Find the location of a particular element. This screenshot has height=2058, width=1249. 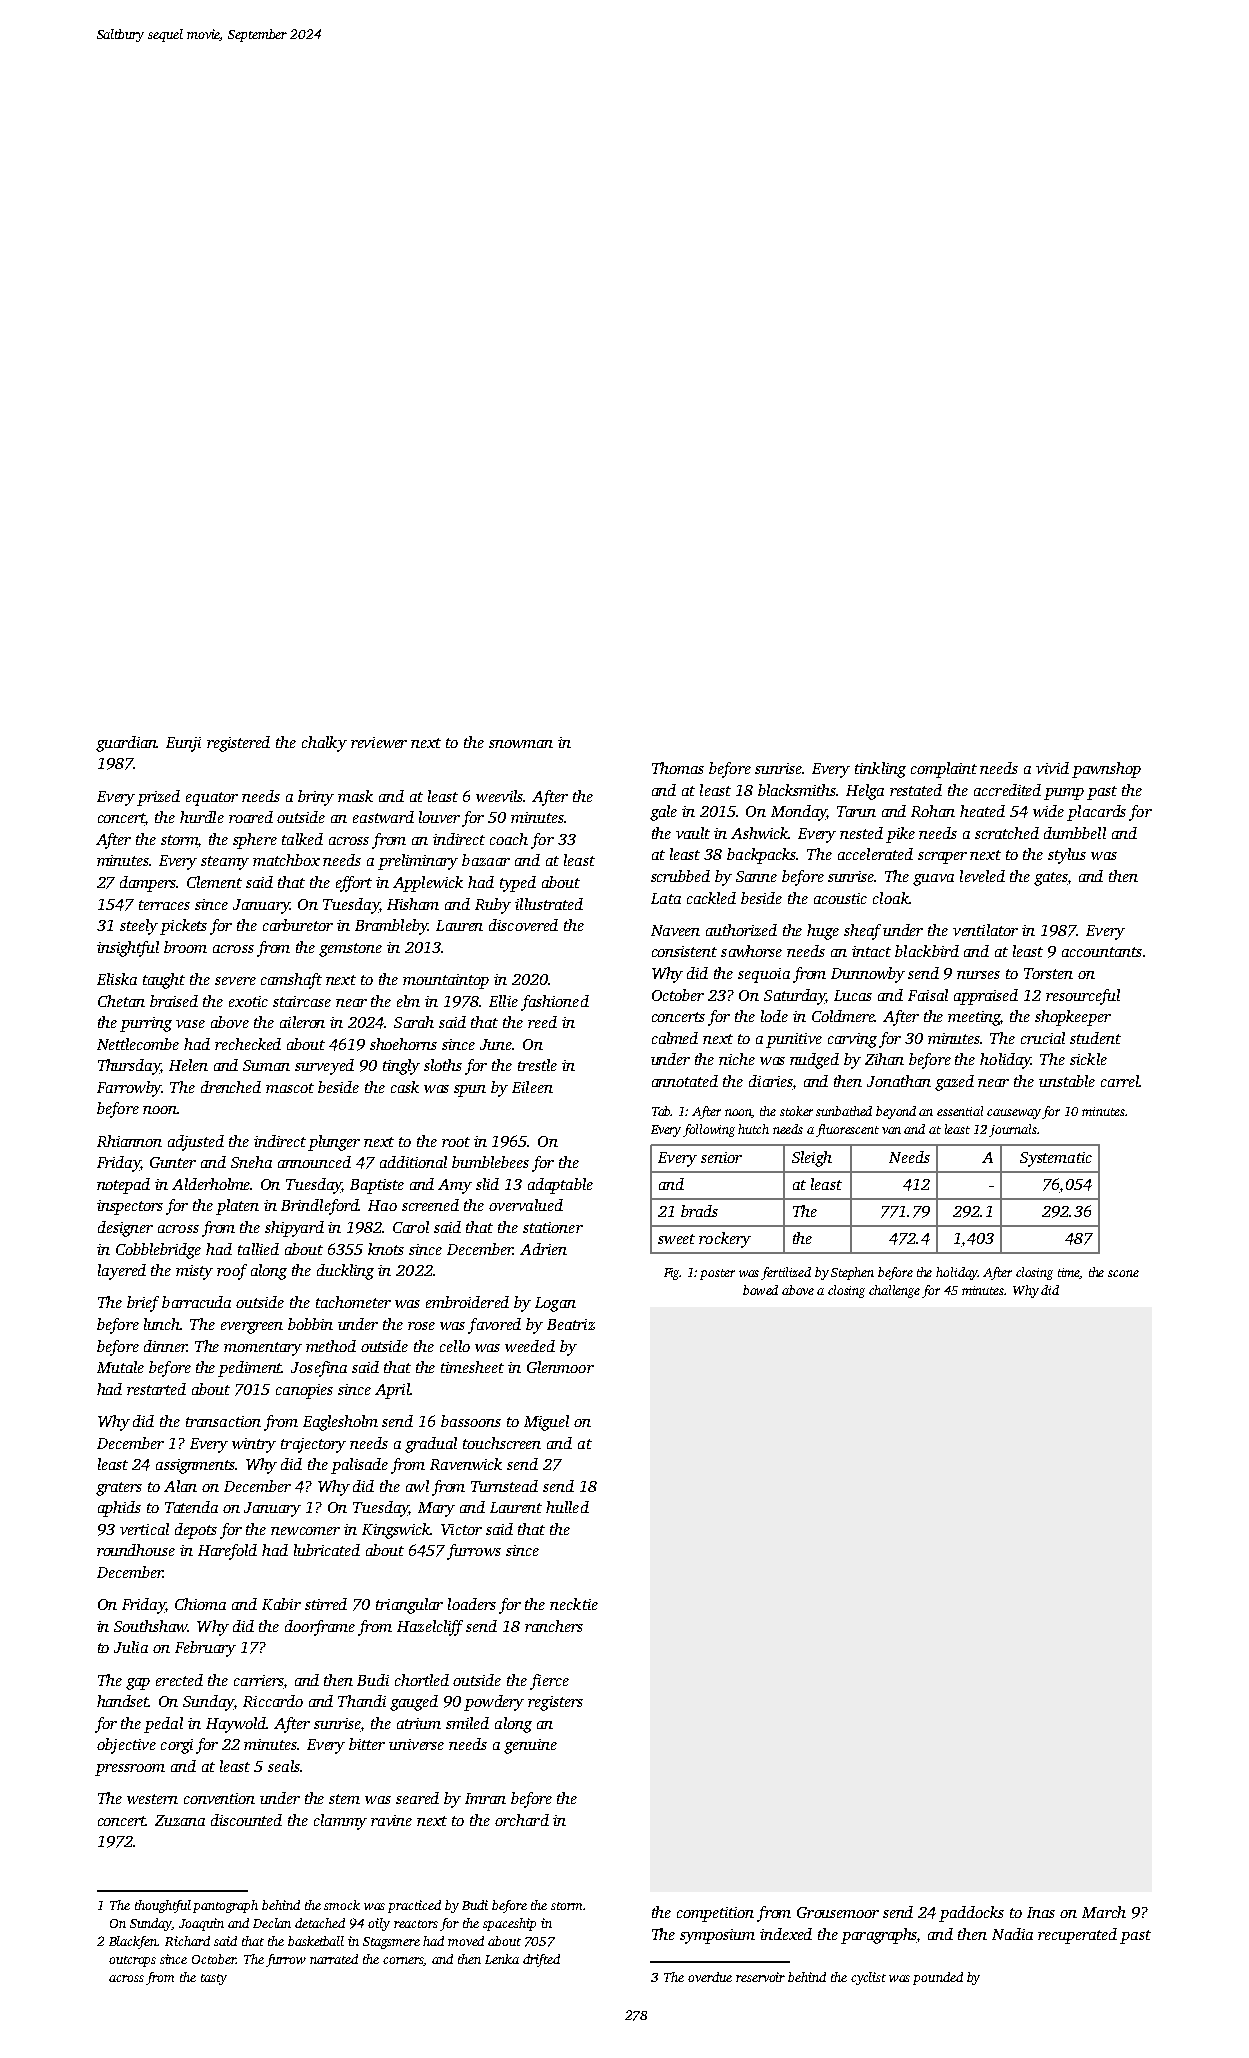

pawnshop is located at coordinates (1106, 770).
